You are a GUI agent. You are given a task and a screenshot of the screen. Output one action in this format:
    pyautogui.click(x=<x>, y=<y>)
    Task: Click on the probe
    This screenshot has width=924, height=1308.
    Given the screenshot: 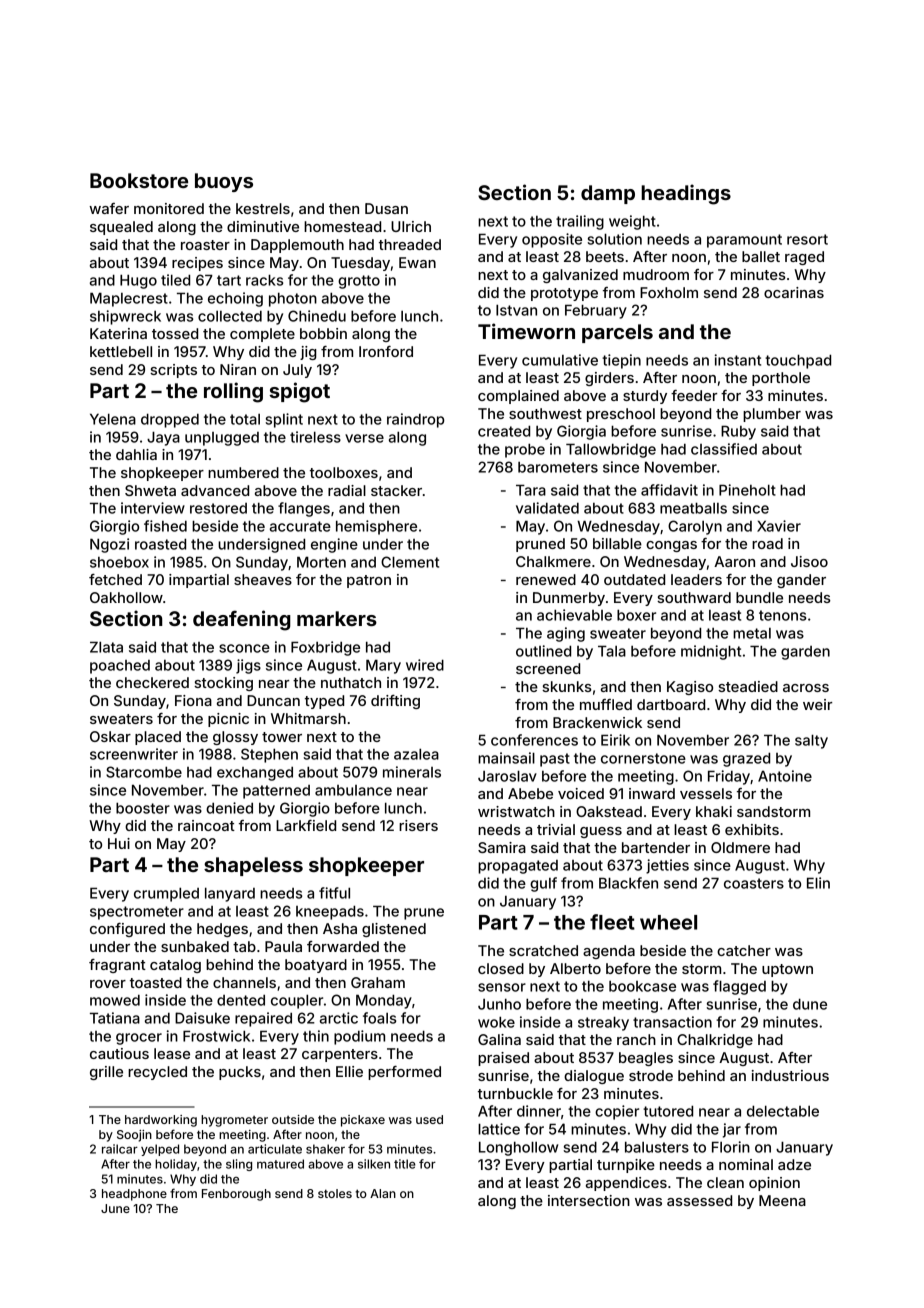 What is the action you would take?
    pyautogui.click(x=525, y=450)
